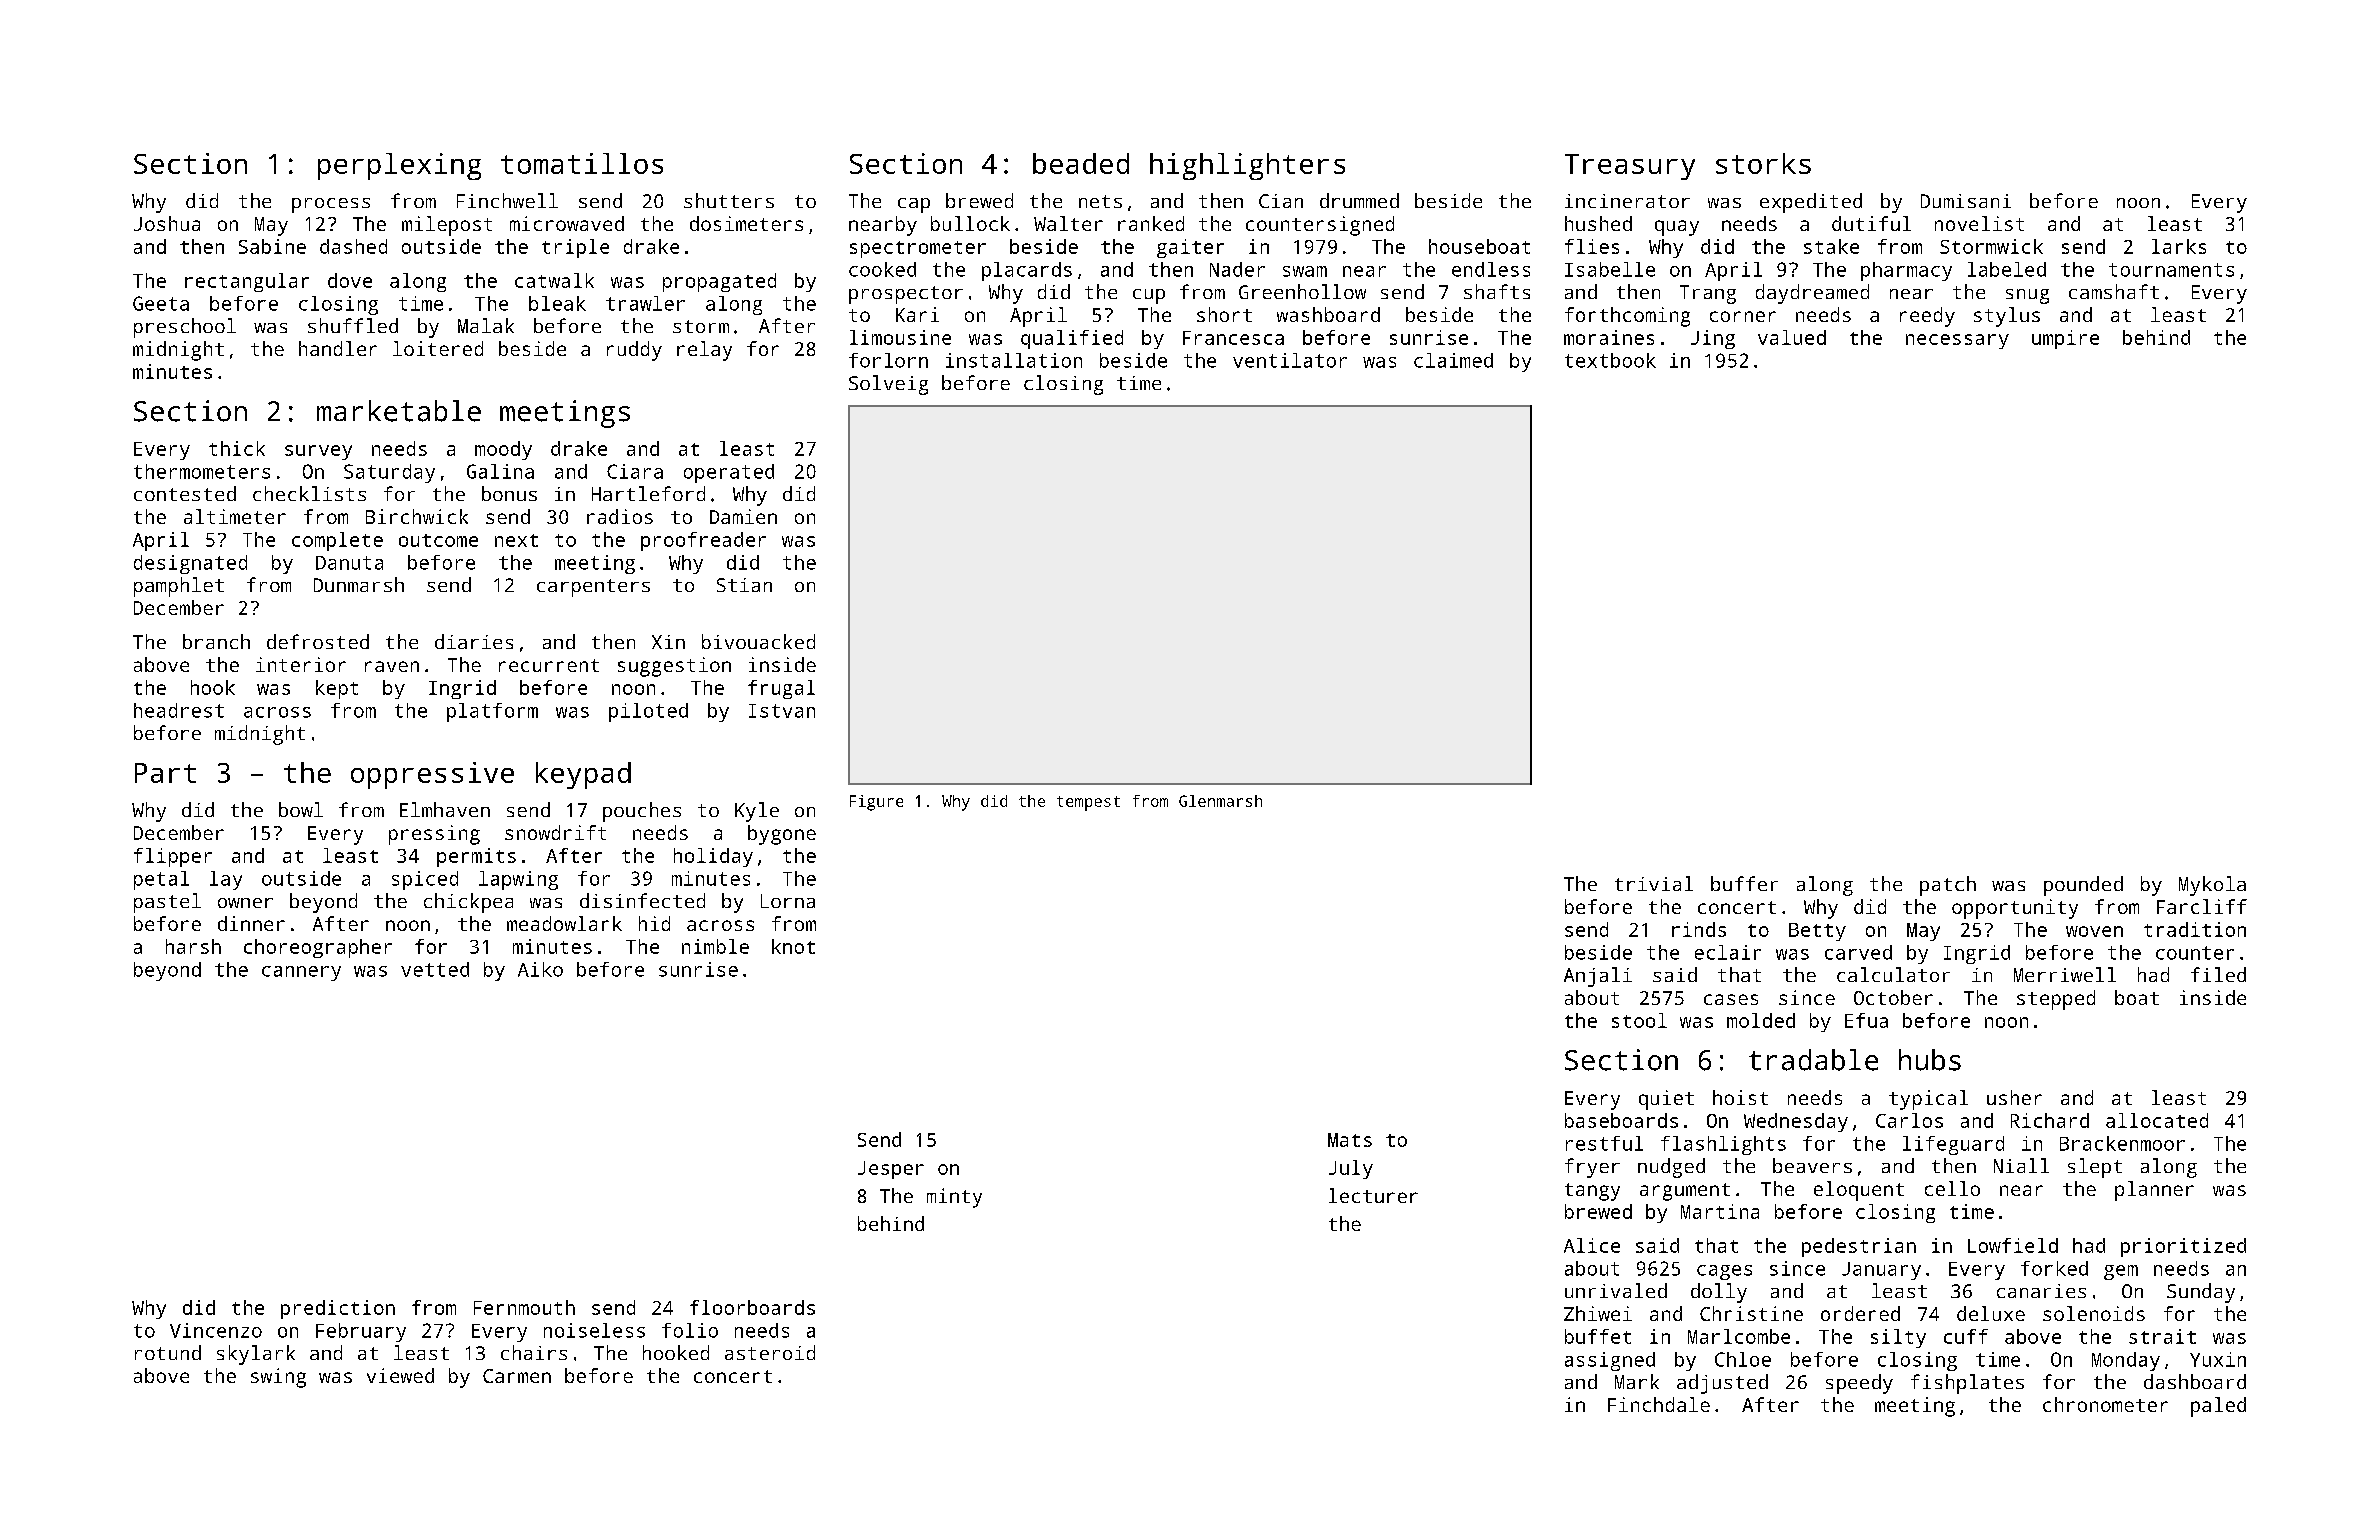 The image size is (2380, 1540). What do you see at coordinates (486, 325) in the page?
I see `Malak` at bounding box center [486, 325].
